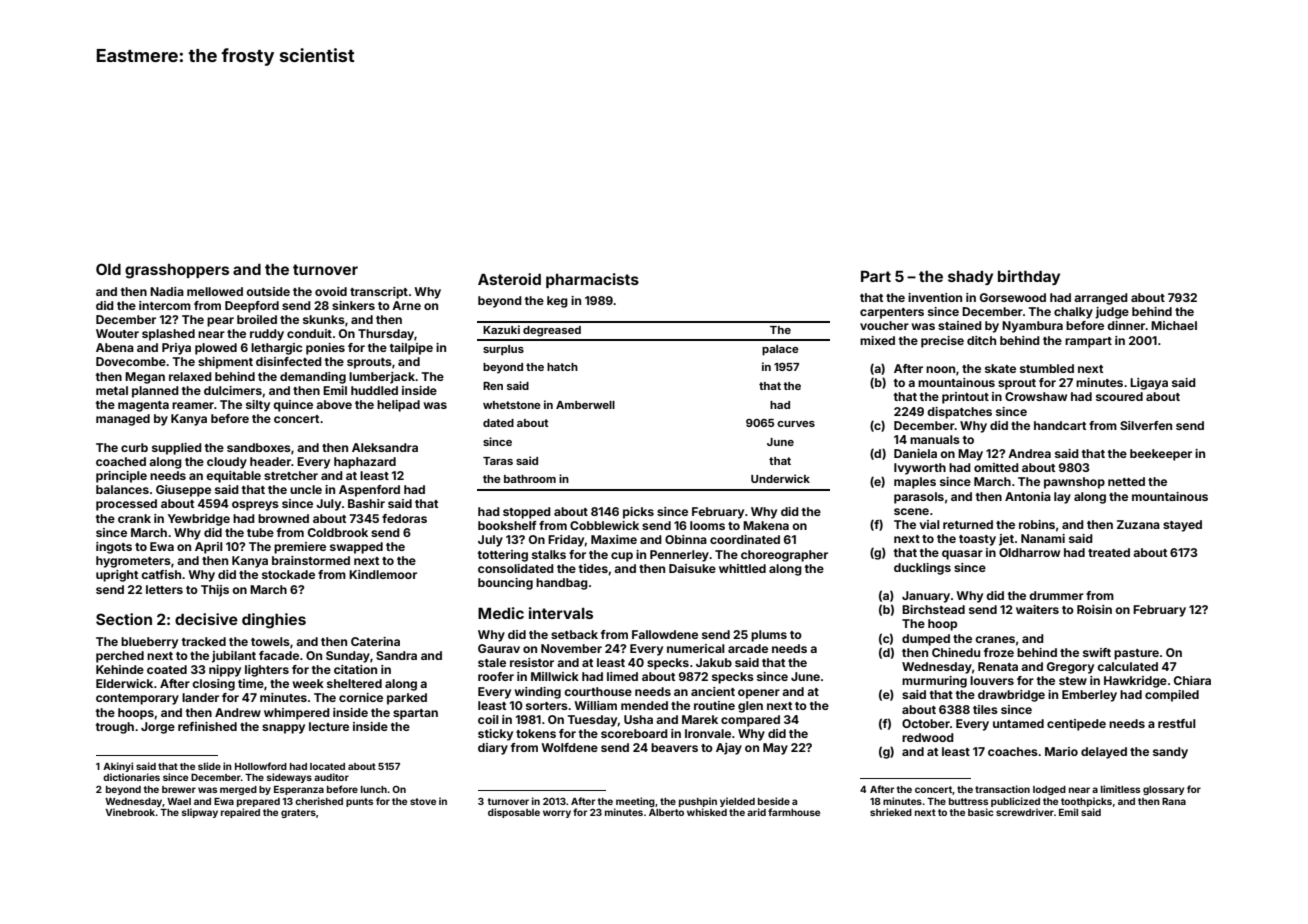  Describe the element at coordinates (238, 712) in the screenshot. I see `Andrew` at that location.
